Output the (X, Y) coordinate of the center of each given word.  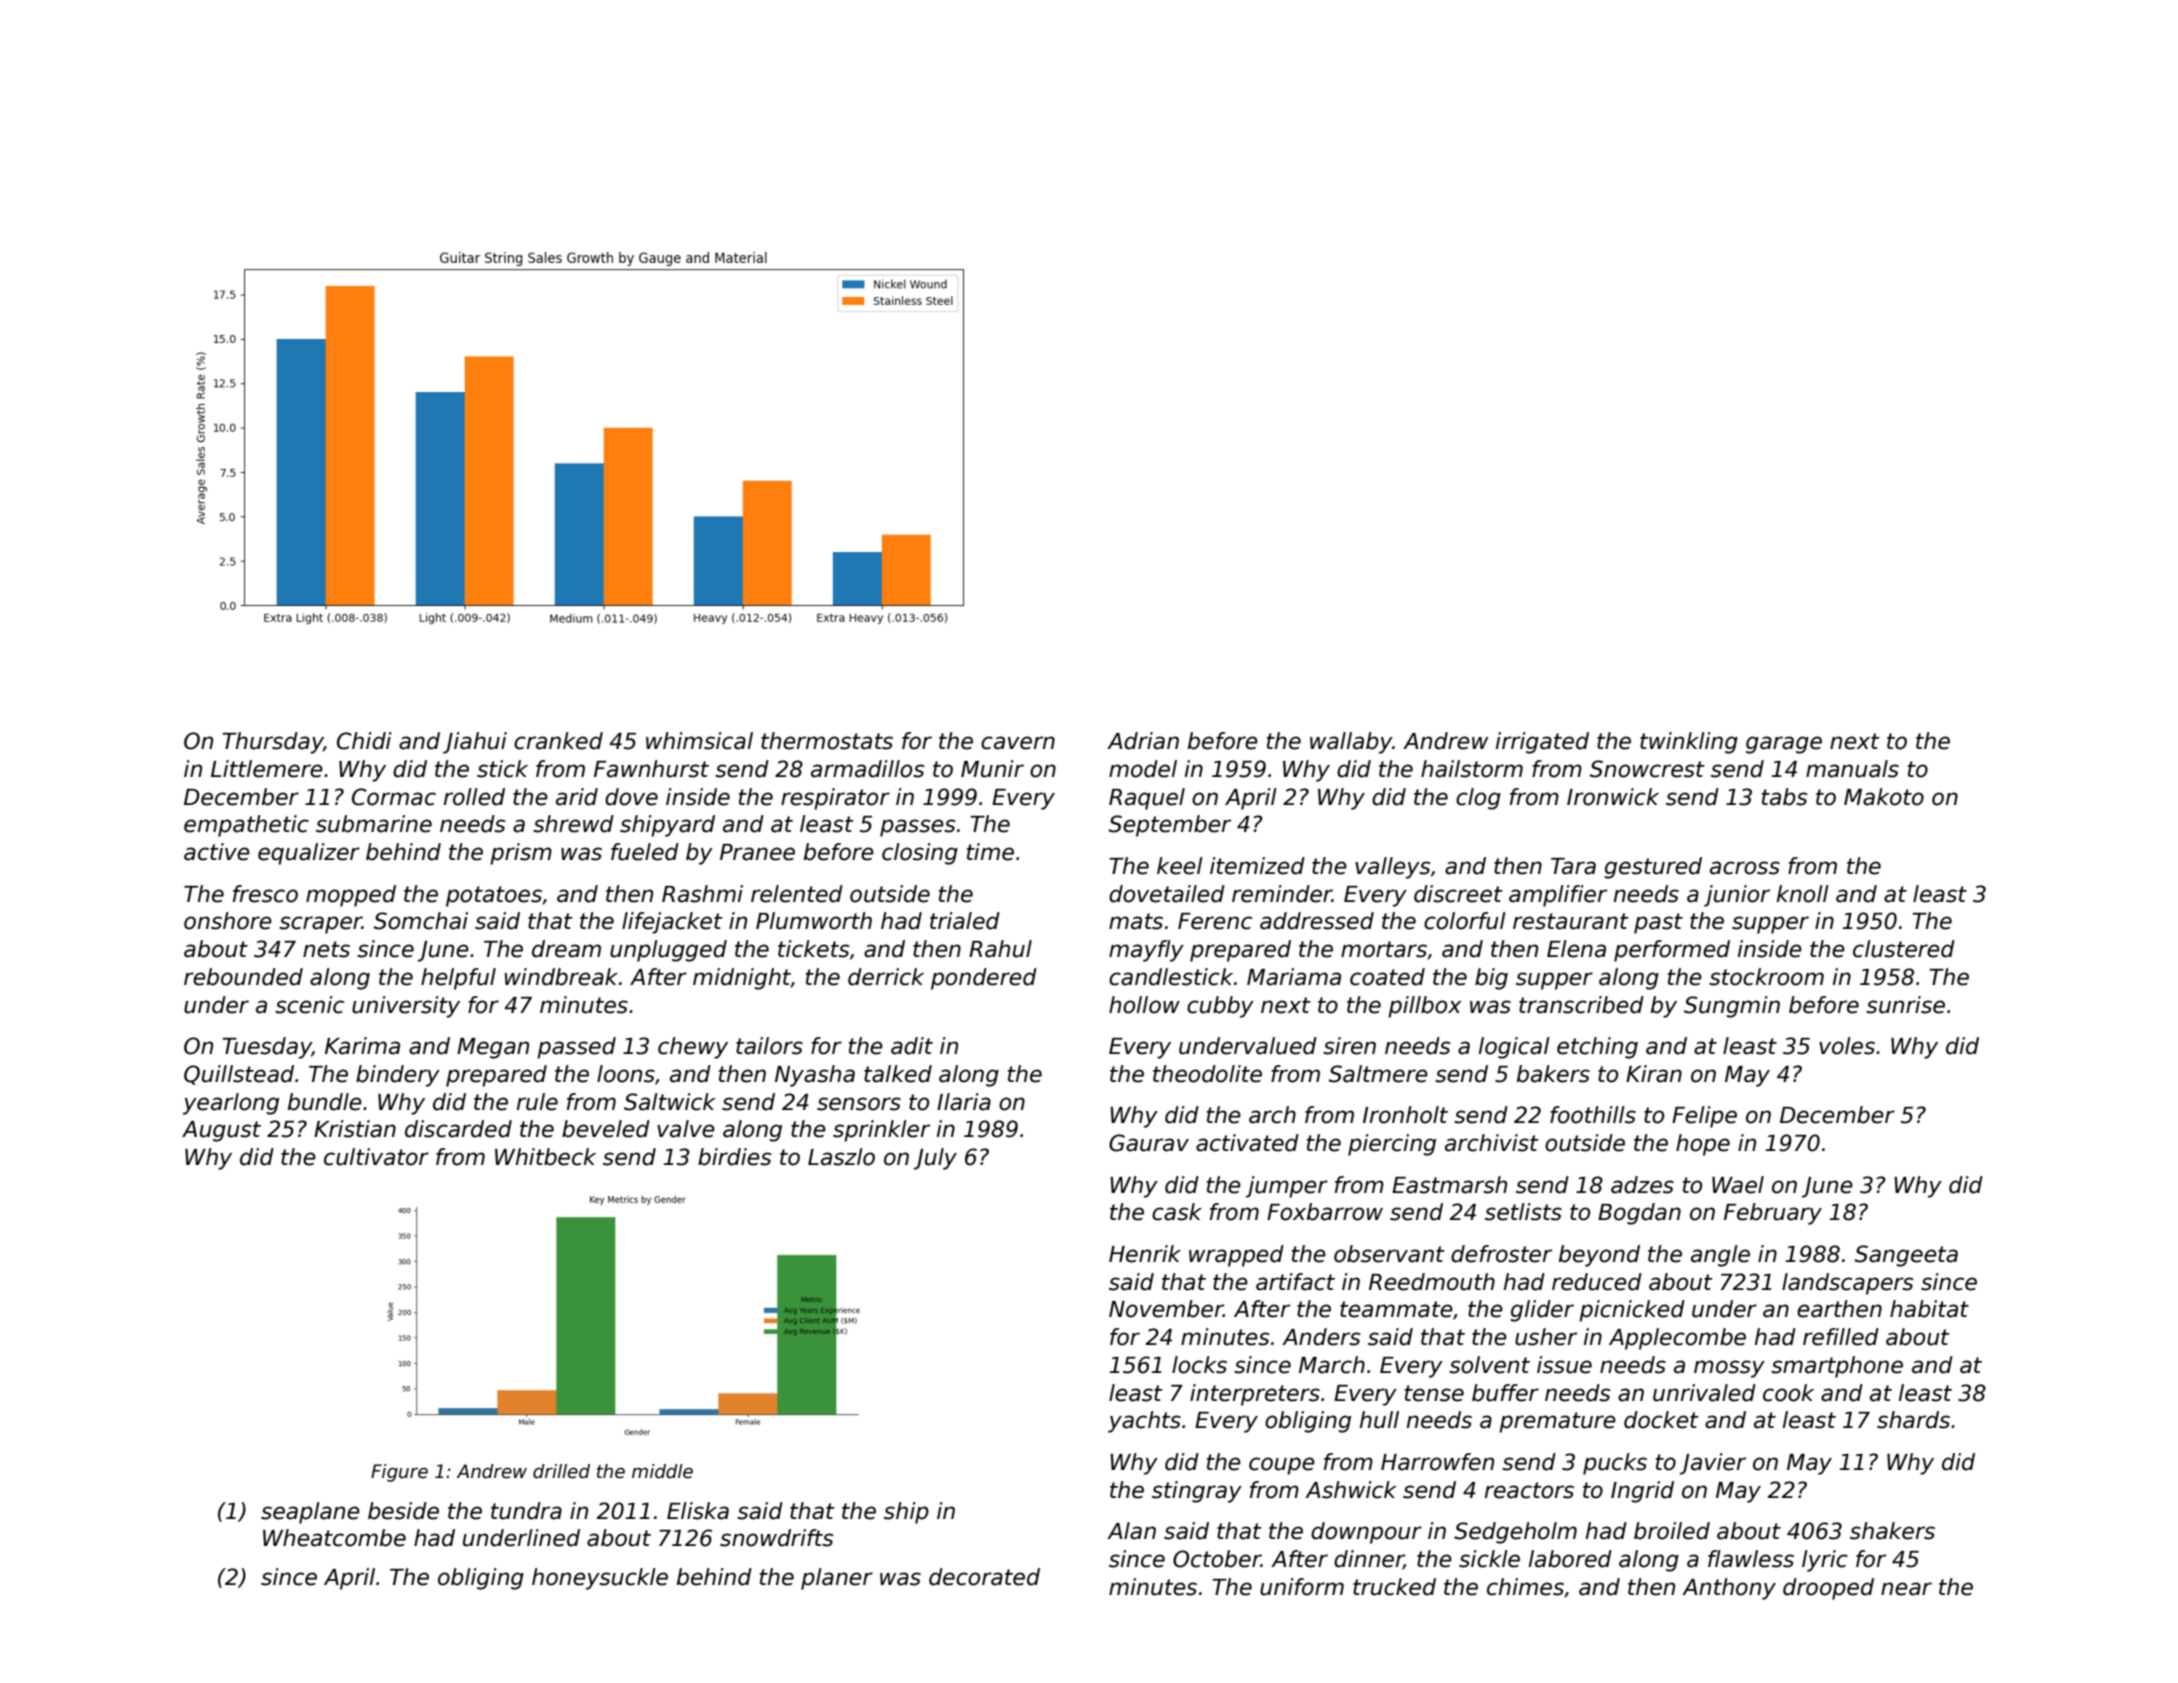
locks (1199, 1365)
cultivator (376, 1157)
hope (1703, 1145)
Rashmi (702, 894)
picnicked (1632, 1311)
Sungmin (1732, 1007)
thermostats (827, 741)
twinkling (1689, 743)
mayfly (1146, 951)
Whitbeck (545, 1157)
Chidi (364, 741)
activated (1247, 1143)
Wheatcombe (334, 1538)
